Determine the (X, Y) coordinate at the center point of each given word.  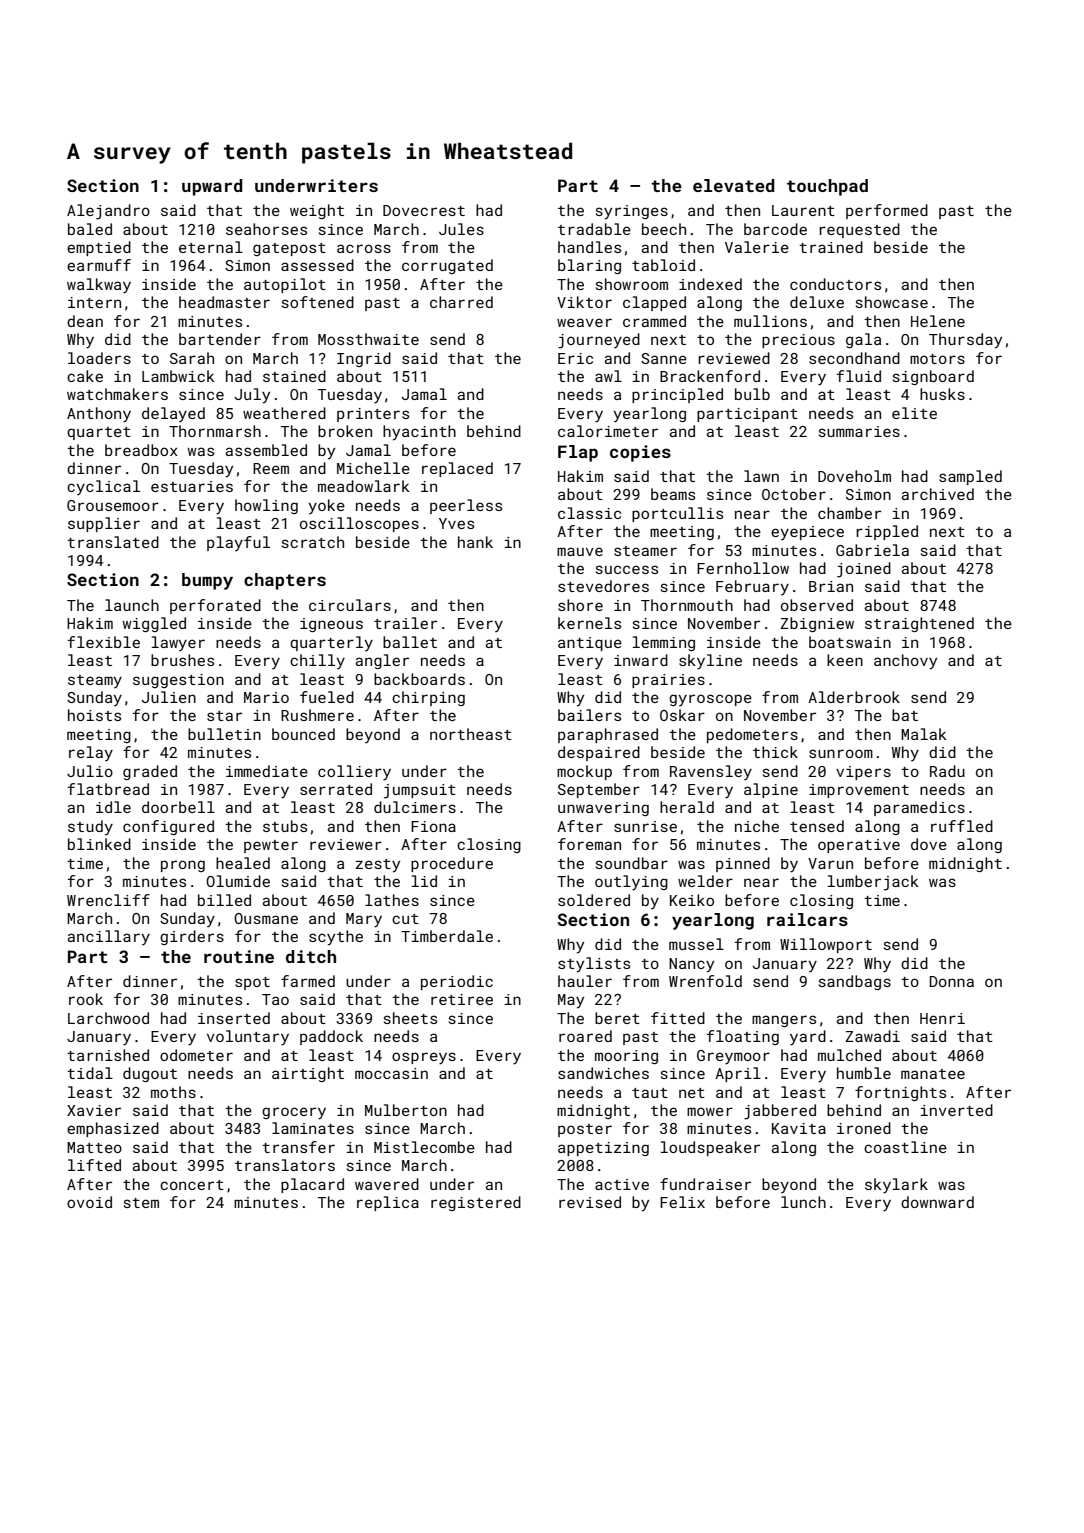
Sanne (664, 358)
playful (238, 543)
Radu (947, 771)
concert (192, 1185)
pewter (271, 846)
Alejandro (108, 212)
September (599, 790)
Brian (831, 586)
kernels (589, 623)
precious (798, 341)
